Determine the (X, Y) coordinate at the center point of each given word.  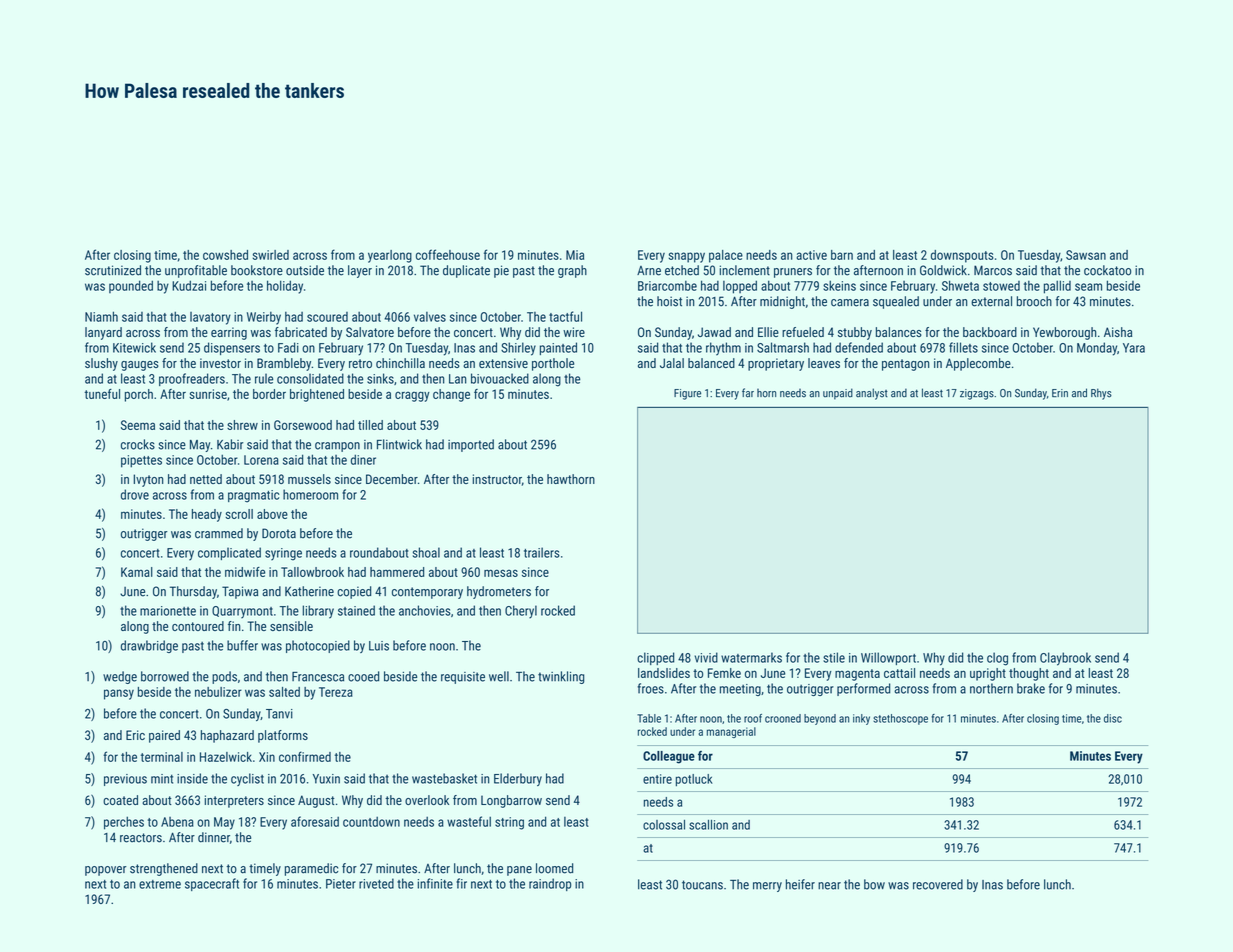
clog (997, 659)
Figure (687, 394)
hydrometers (499, 592)
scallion (708, 825)
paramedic (311, 869)
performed (863, 689)
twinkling (561, 677)
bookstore (257, 270)
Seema (138, 425)
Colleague (669, 757)
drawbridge (149, 646)
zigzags (977, 394)
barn (842, 255)
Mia (575, 255)
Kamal (137, 572)
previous (125, 780)
